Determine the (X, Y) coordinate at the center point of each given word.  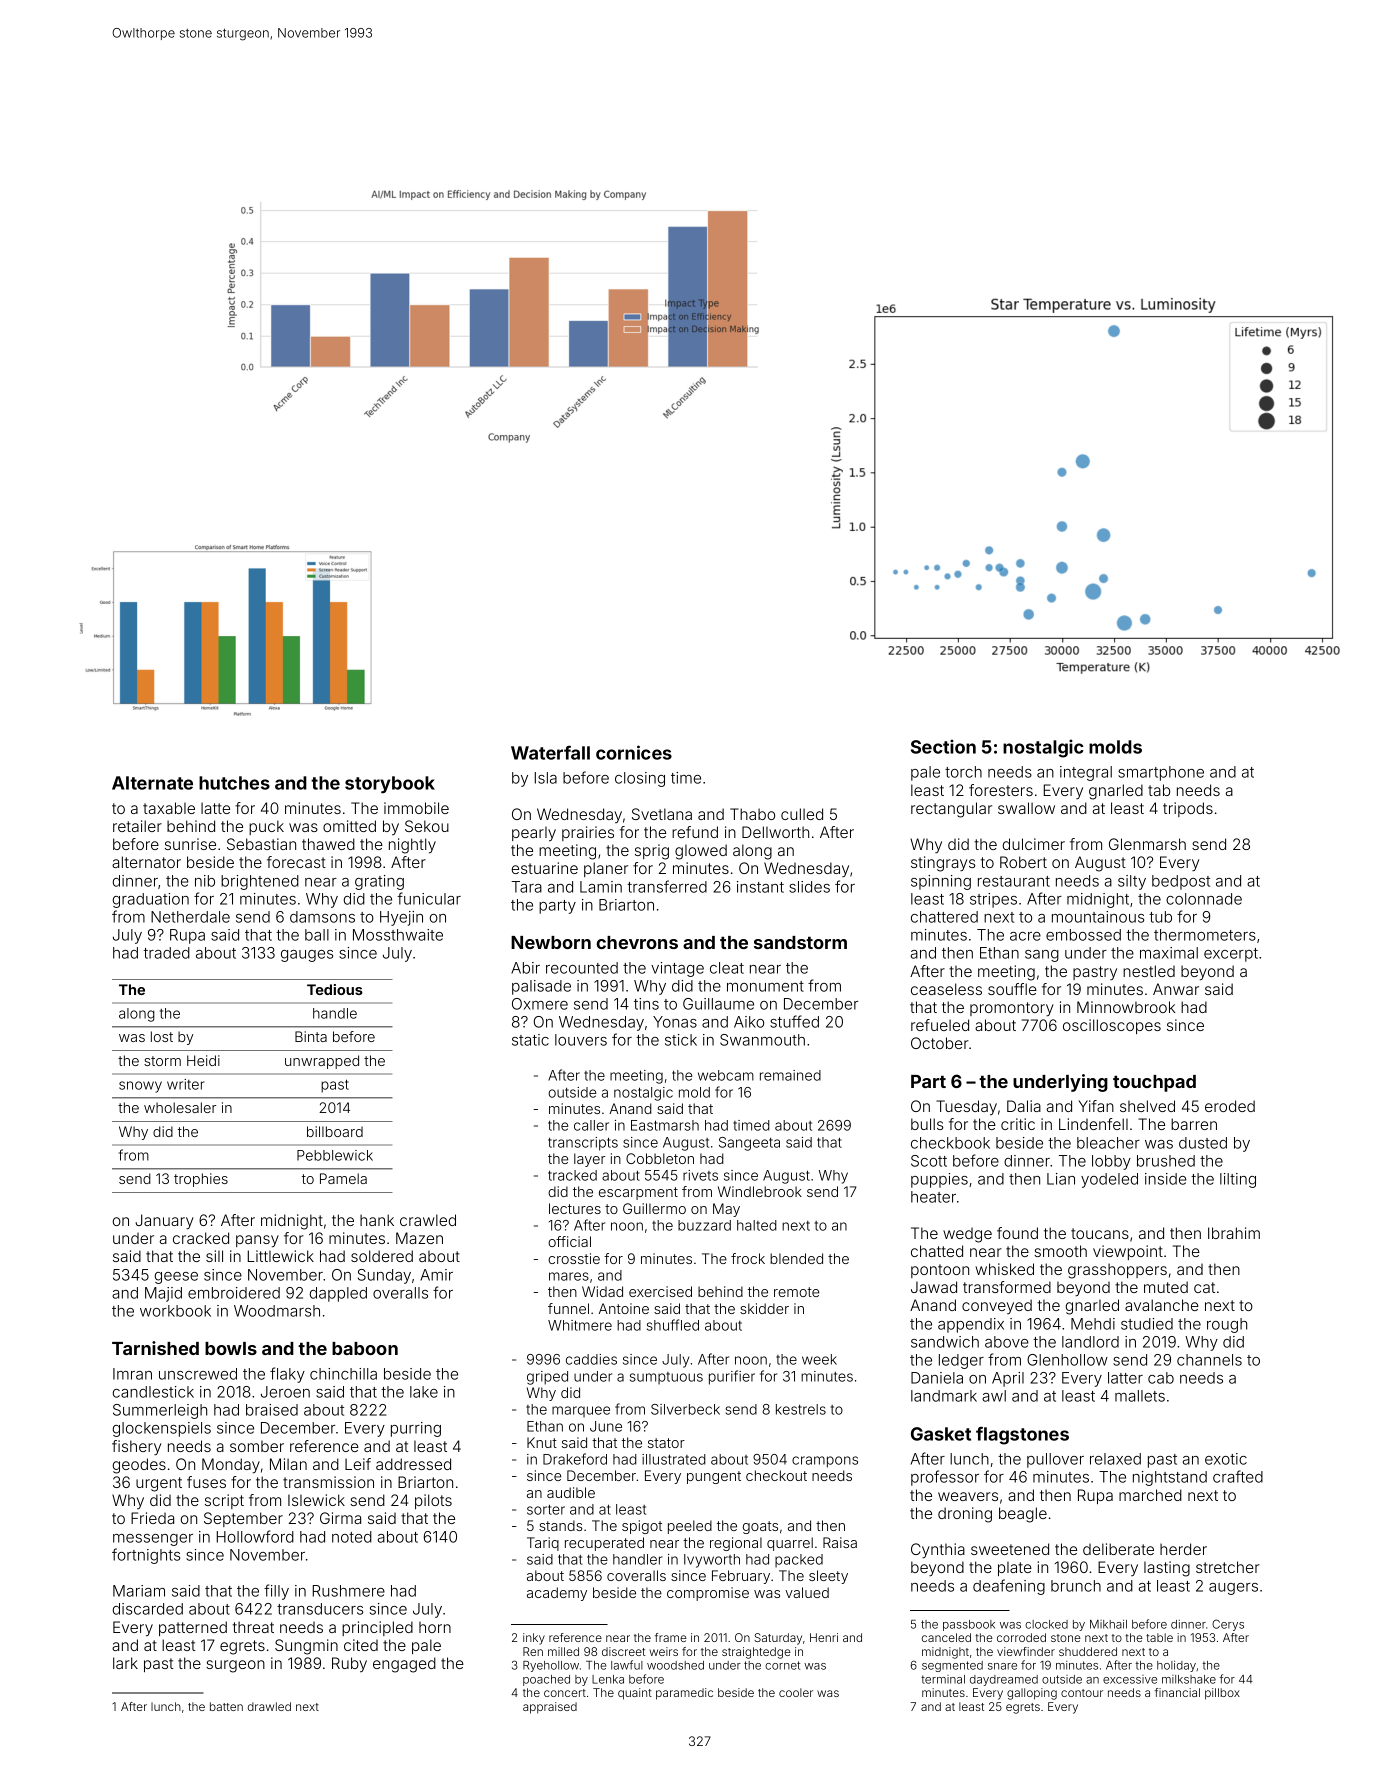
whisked (1004, 1269)
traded (167, 953)
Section (943, 746)
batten (226, 1706)
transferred (667, 886)
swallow (1026, 808)
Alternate (152, 783)
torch (963, 772)
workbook (175, 1311)
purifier (732, 1377)
